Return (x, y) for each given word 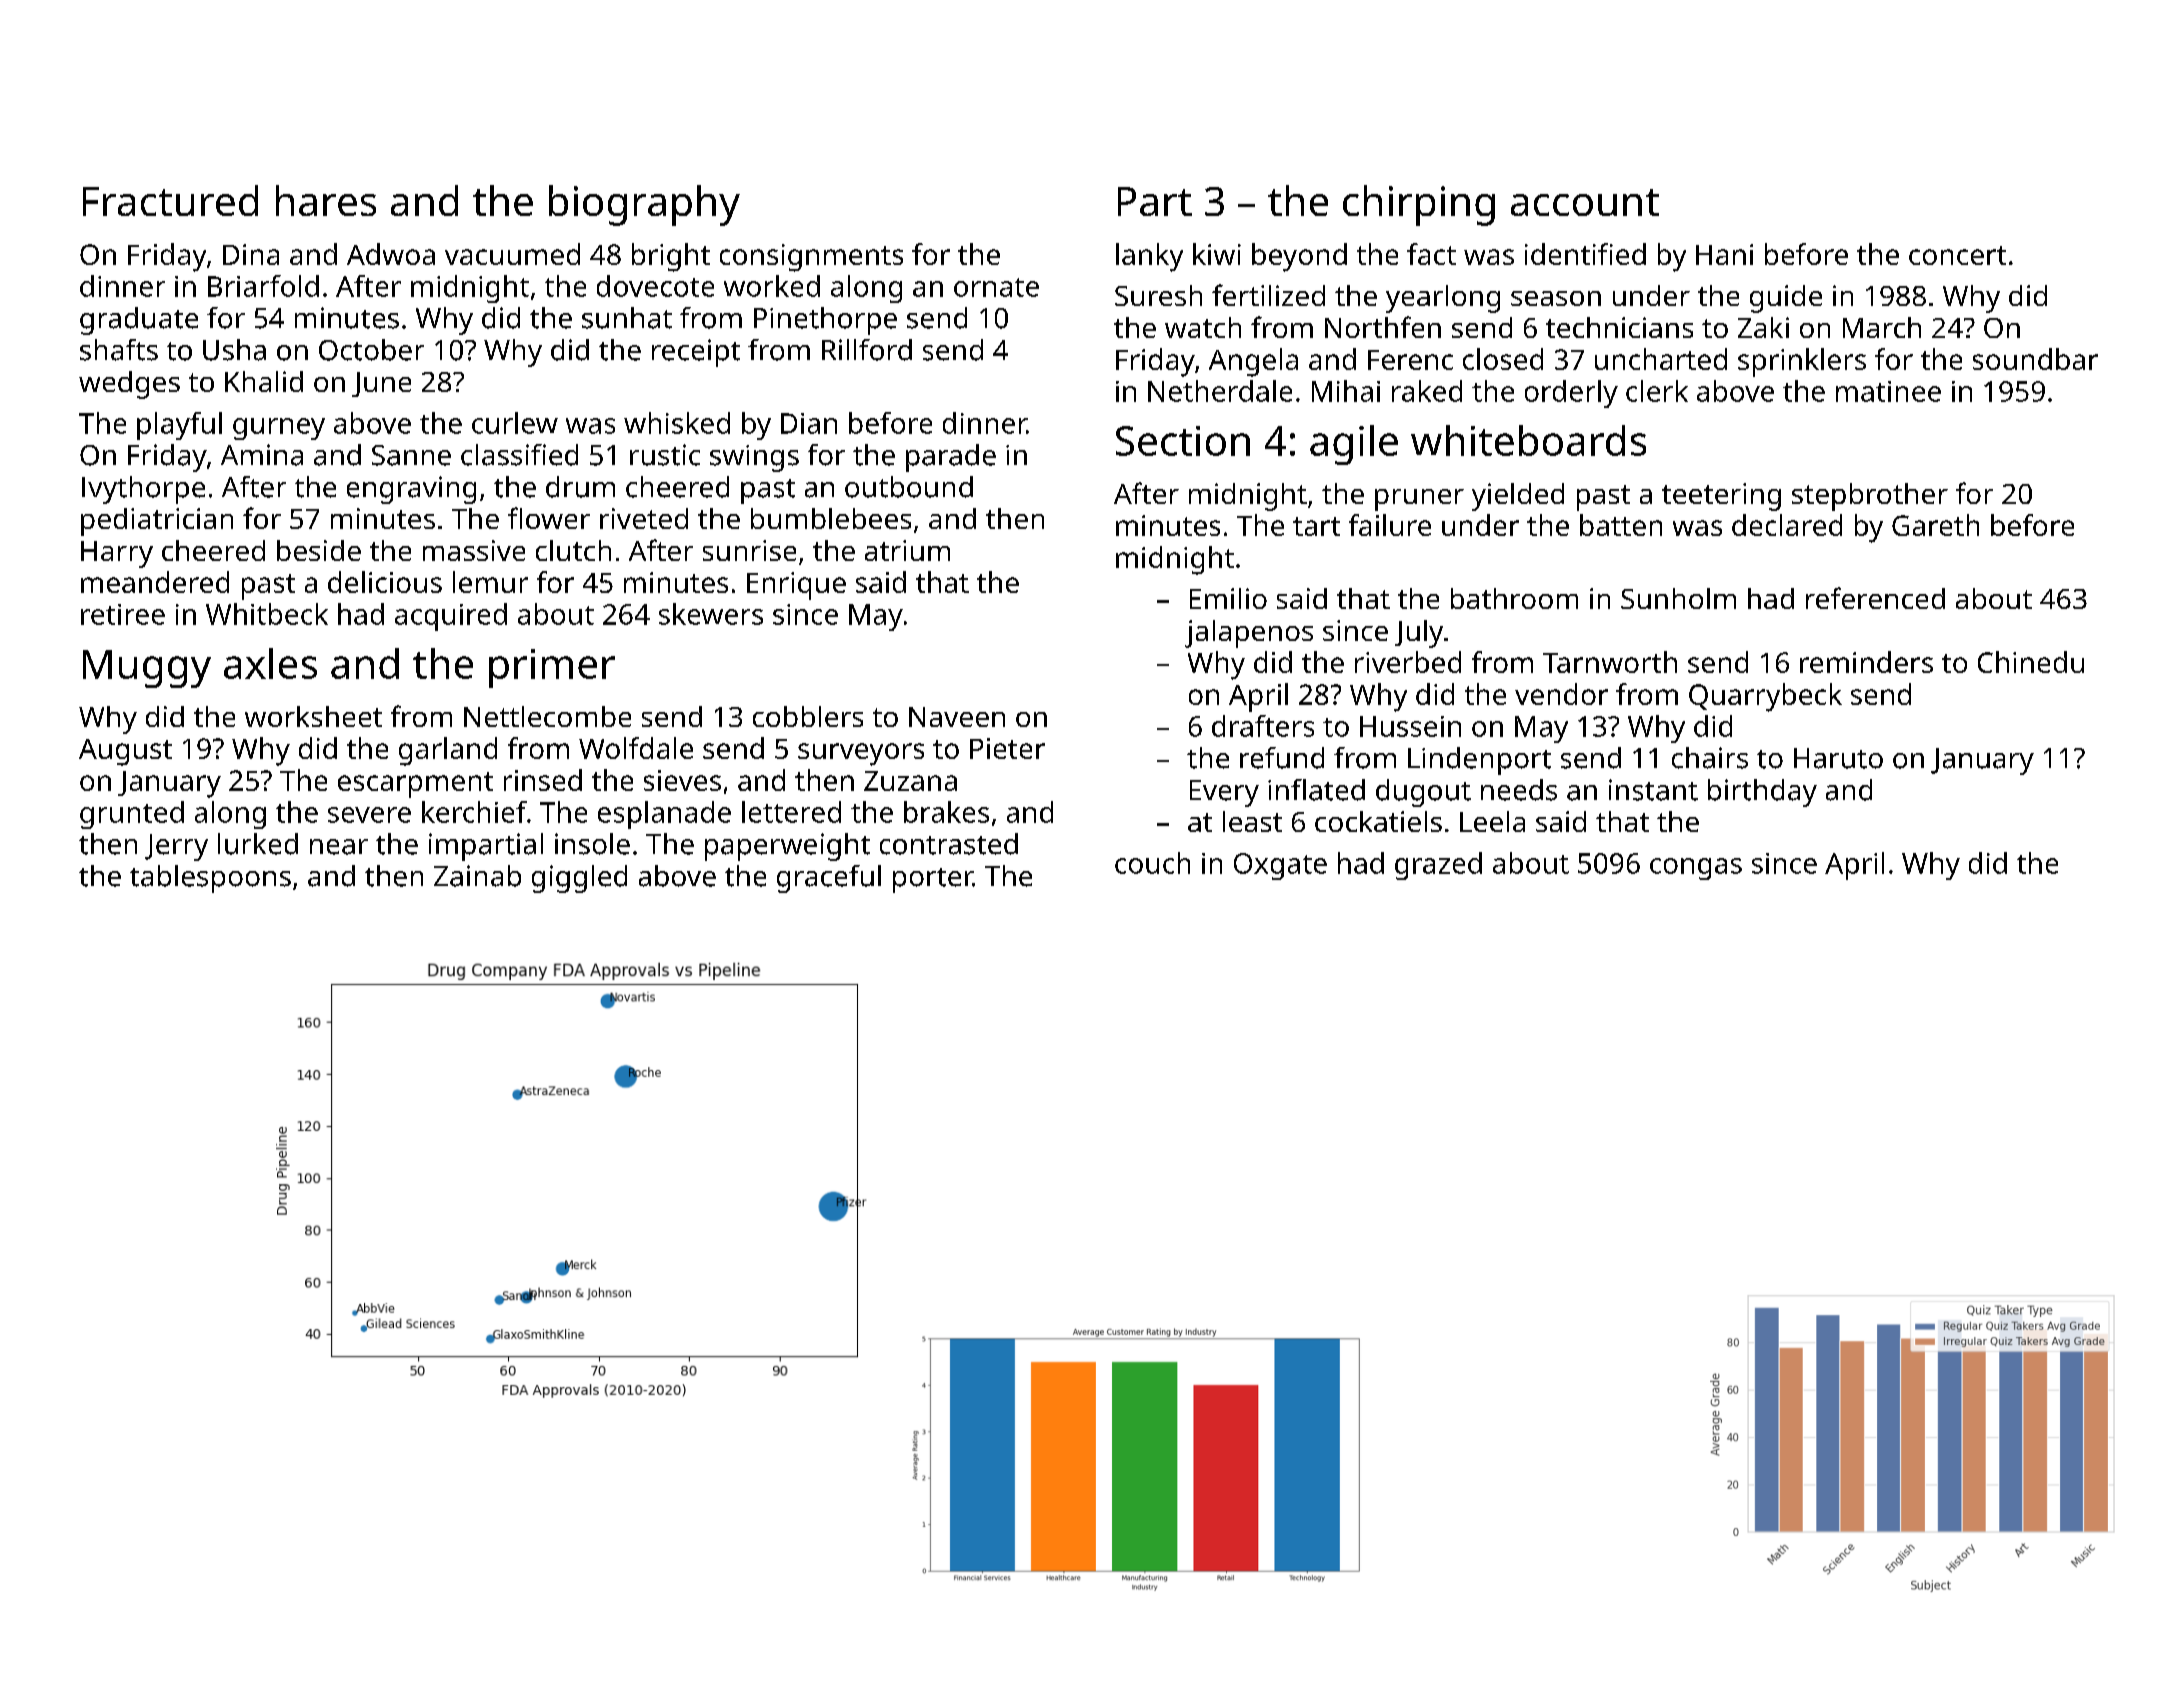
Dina (251, 254)
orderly (1571, 394)
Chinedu (2031, 662)
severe (369, 815)
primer (552, 668)
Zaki (1763, 327)
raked (1427, 391)
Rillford (867, 350)
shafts (119, 350)
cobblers (808, 716)
